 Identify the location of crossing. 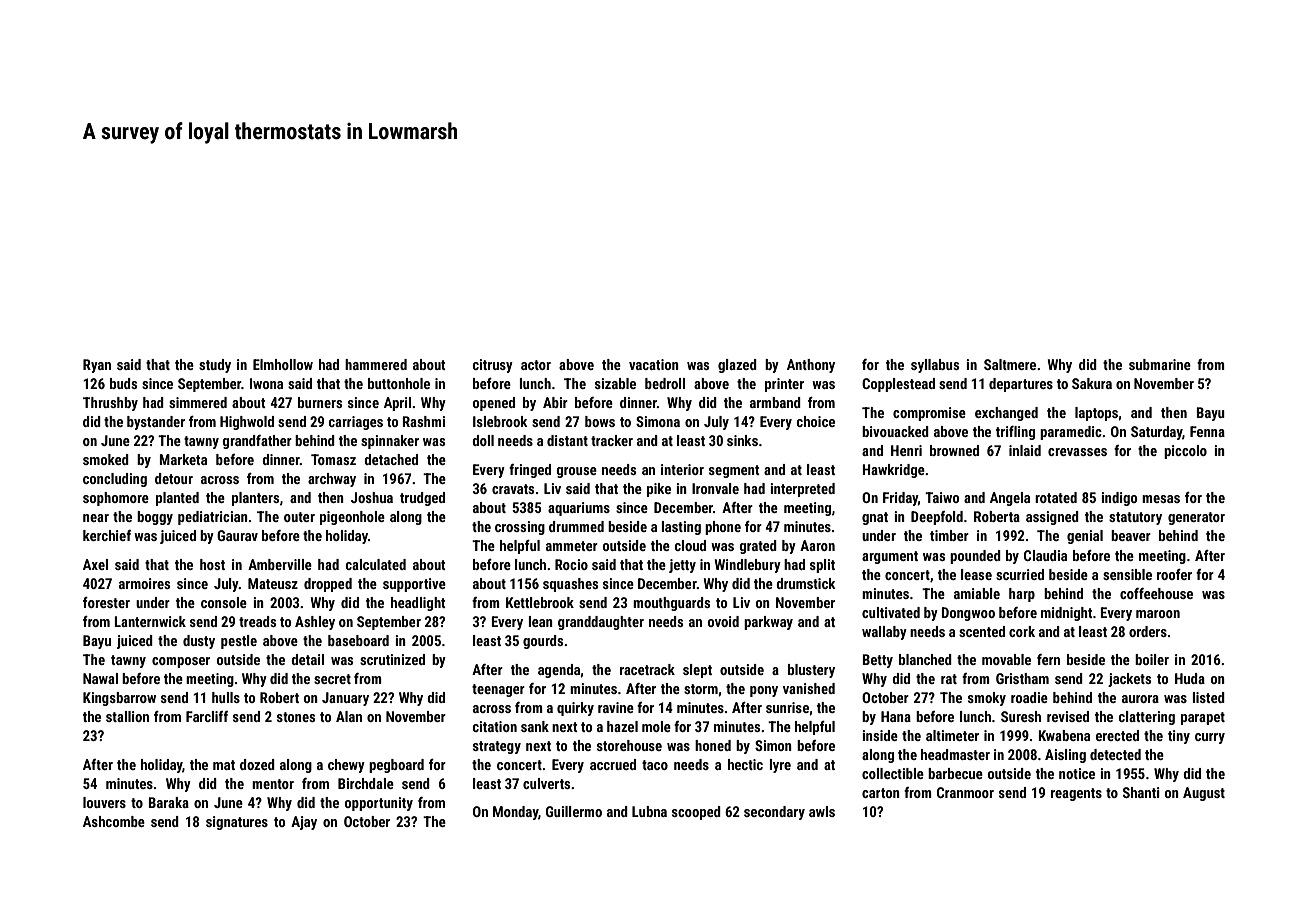
(520, 528).
